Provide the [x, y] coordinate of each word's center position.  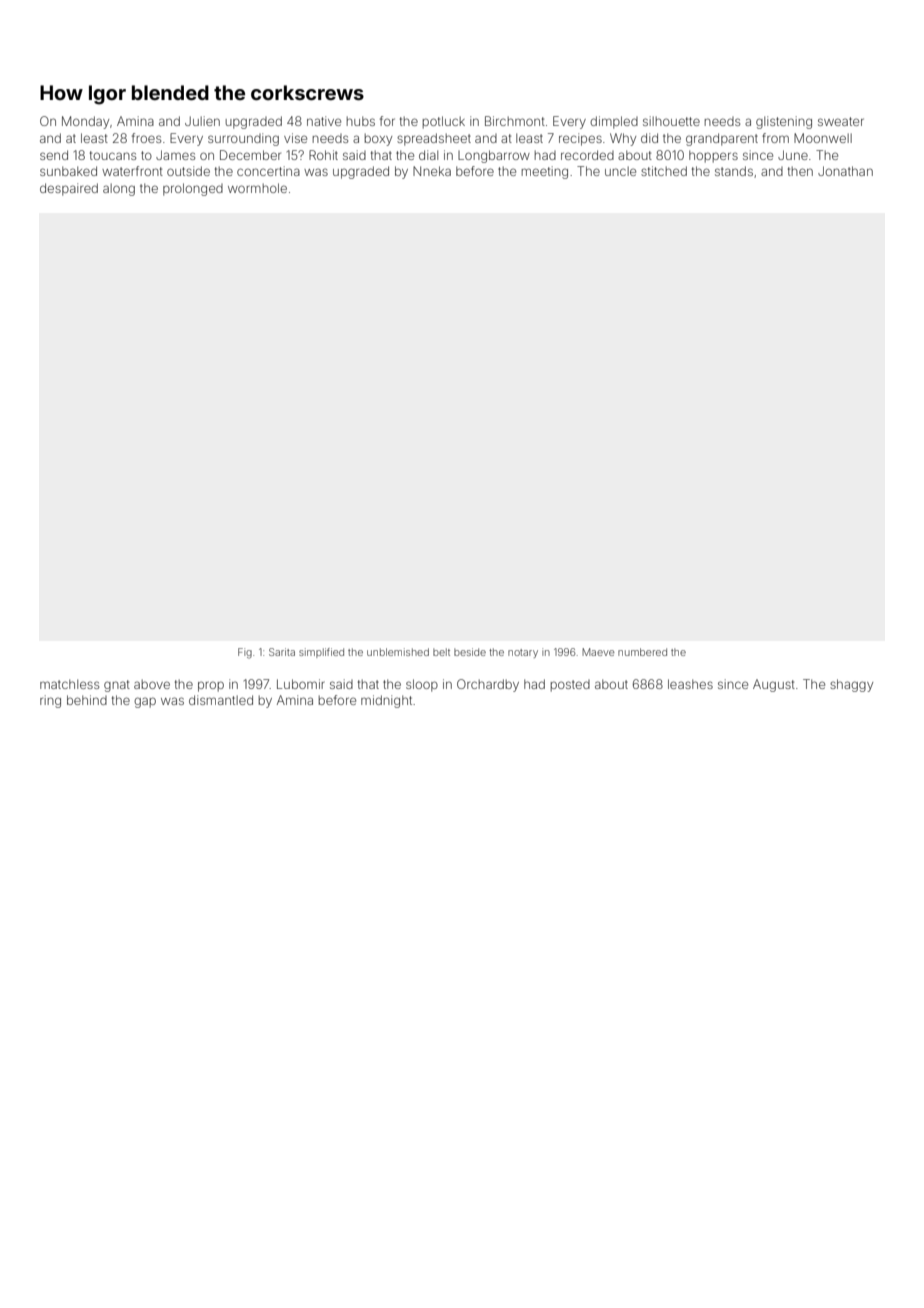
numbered [642, 652]
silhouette [671, 121]
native [324, 121]
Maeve [598, 652]
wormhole [257, 188]
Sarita [282, 652]
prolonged [193, 189]
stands [734, 171]
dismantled [221, 700]
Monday [85, 122]
